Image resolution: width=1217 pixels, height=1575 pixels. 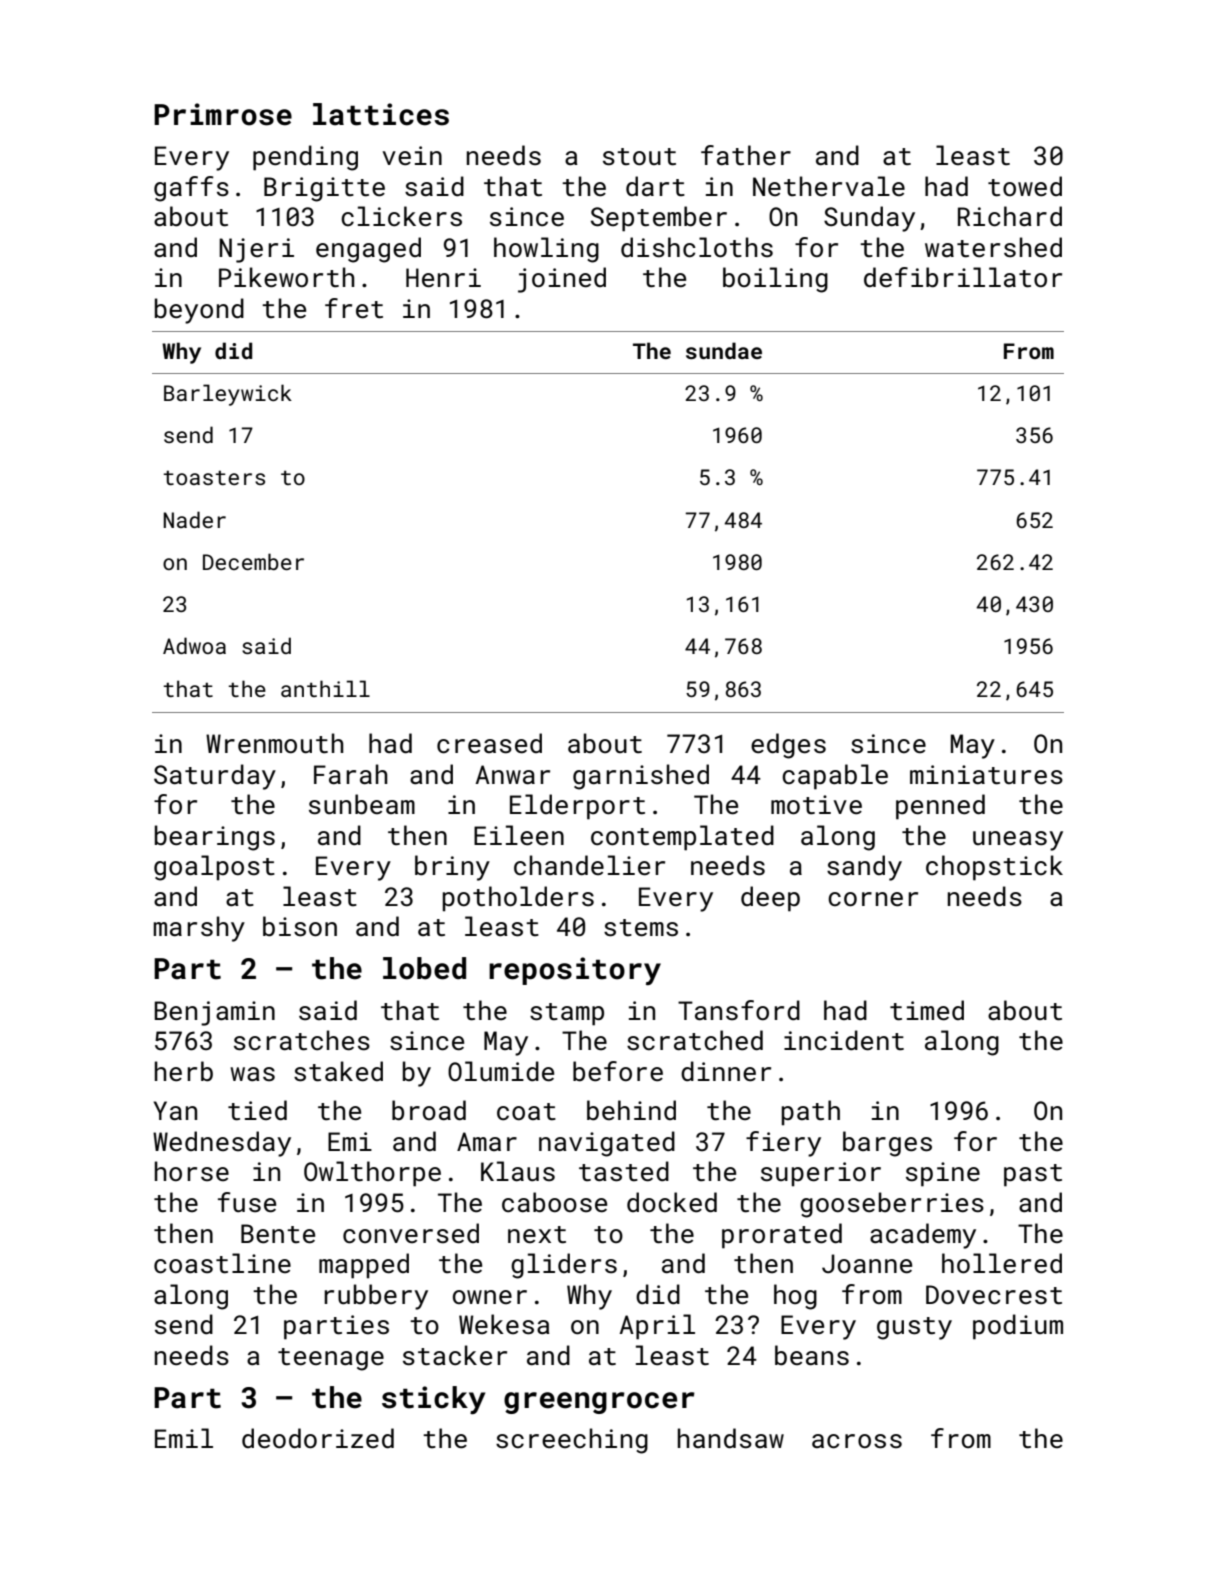 What do you see at coordinates (256, 250) in the page?
I see `Njeri` at bounding box center [256, 250].
